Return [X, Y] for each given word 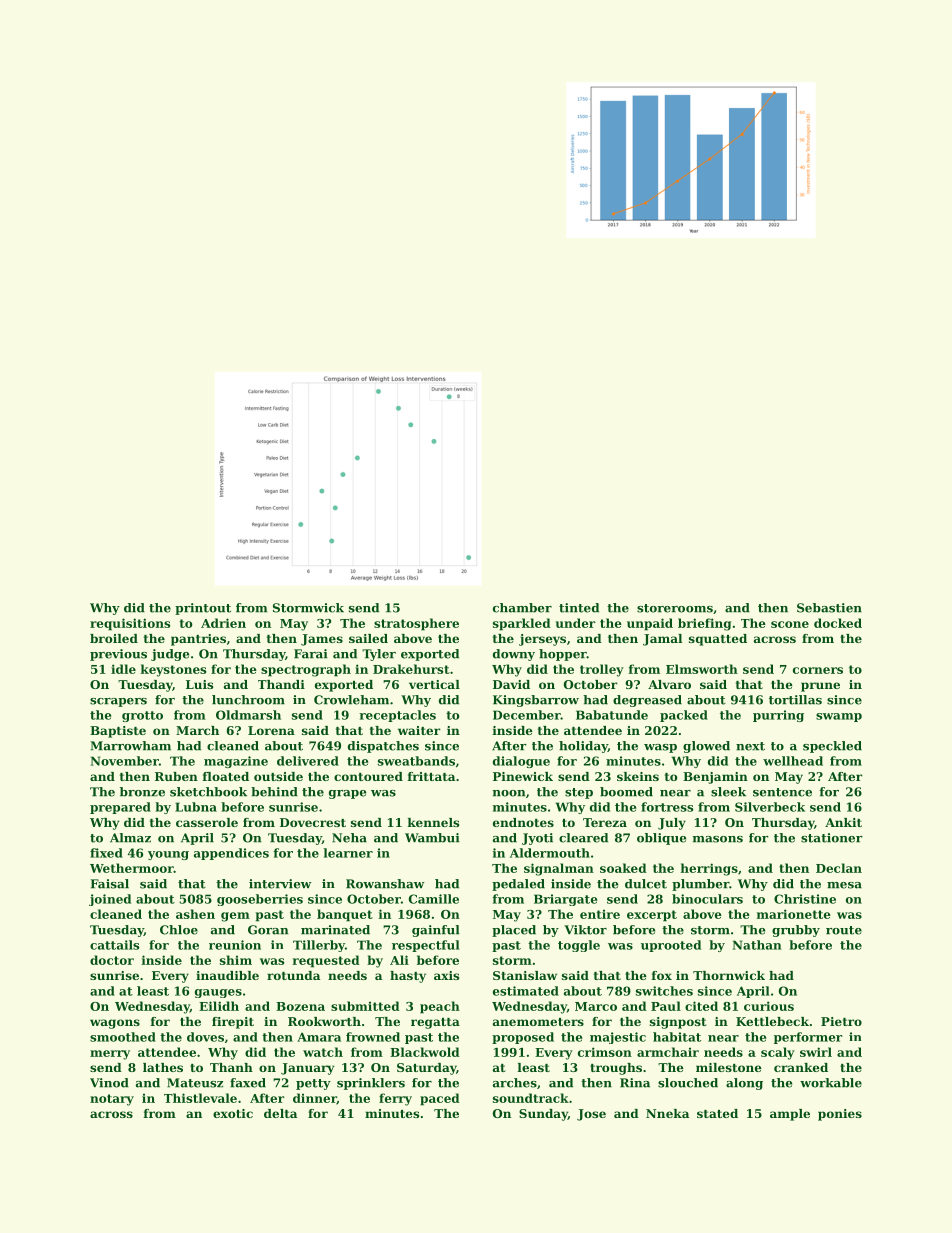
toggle [579, 946]
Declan [839, 868]
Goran [268, 930]
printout [203, 609]
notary [112, 1100]
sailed [368, 638]
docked [838, 623]
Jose [591, 1115]
